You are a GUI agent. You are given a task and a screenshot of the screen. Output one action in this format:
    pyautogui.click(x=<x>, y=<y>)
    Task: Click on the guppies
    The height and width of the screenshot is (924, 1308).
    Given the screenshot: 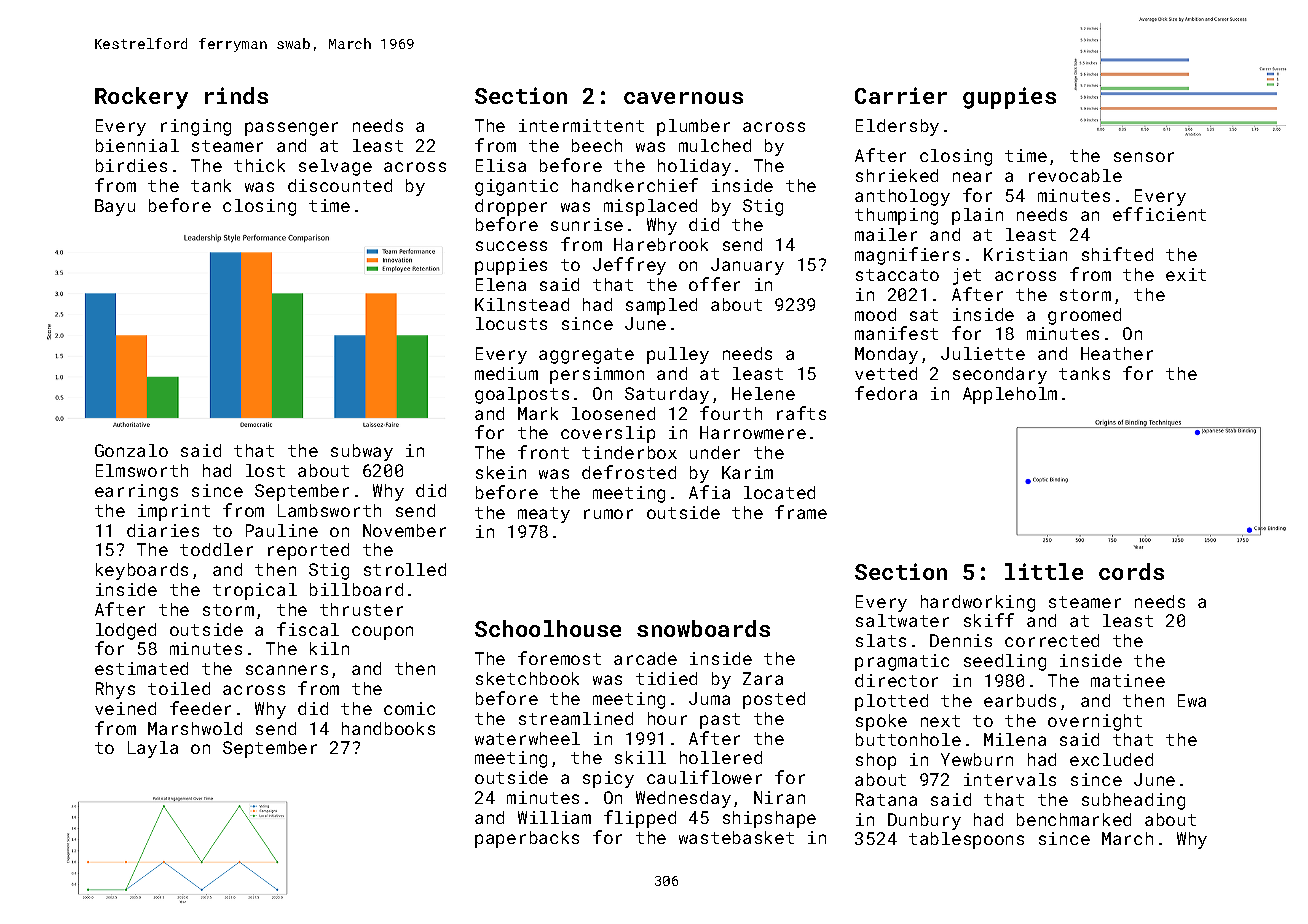 What is the action you would take?
    pyautogui.click(x=1009, y=98)
